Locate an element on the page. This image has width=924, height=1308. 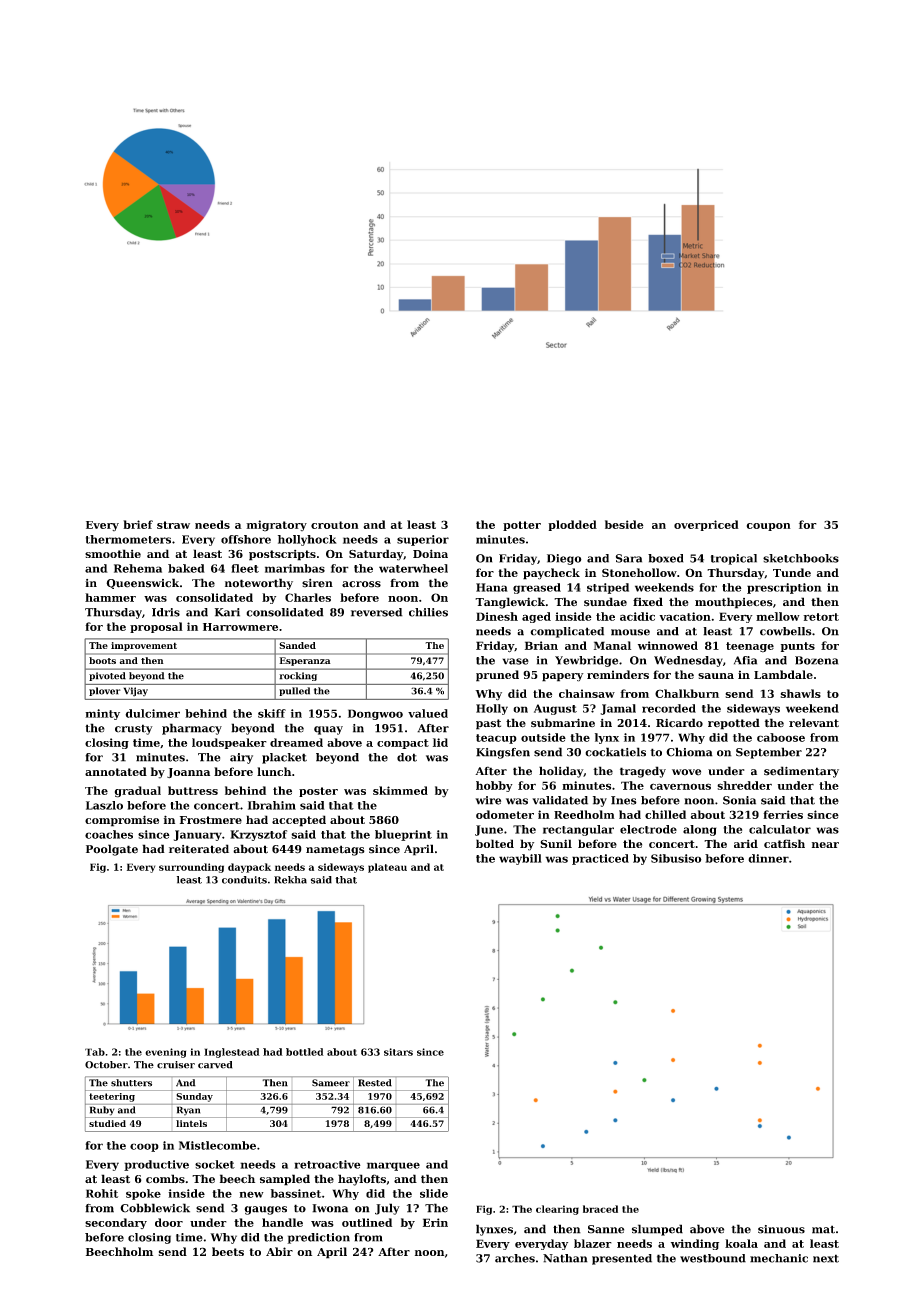
Charles is located at coordinates (308, 597).
